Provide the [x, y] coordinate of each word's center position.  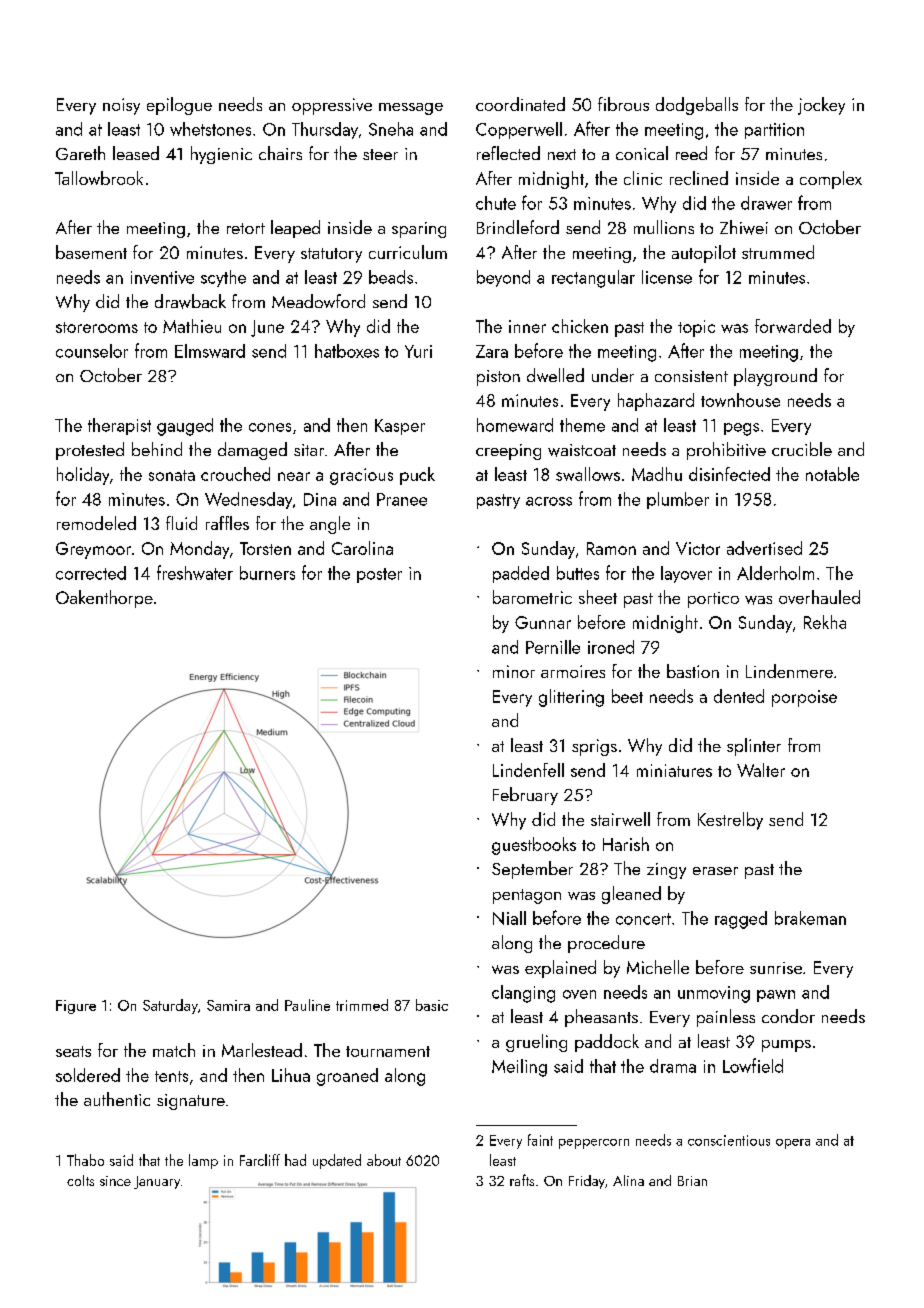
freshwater [195, 572]
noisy [121, 106]
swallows [588, 474]
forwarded [793, 326]
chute [496, 203]
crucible [802, 449]
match [174, 1050]
